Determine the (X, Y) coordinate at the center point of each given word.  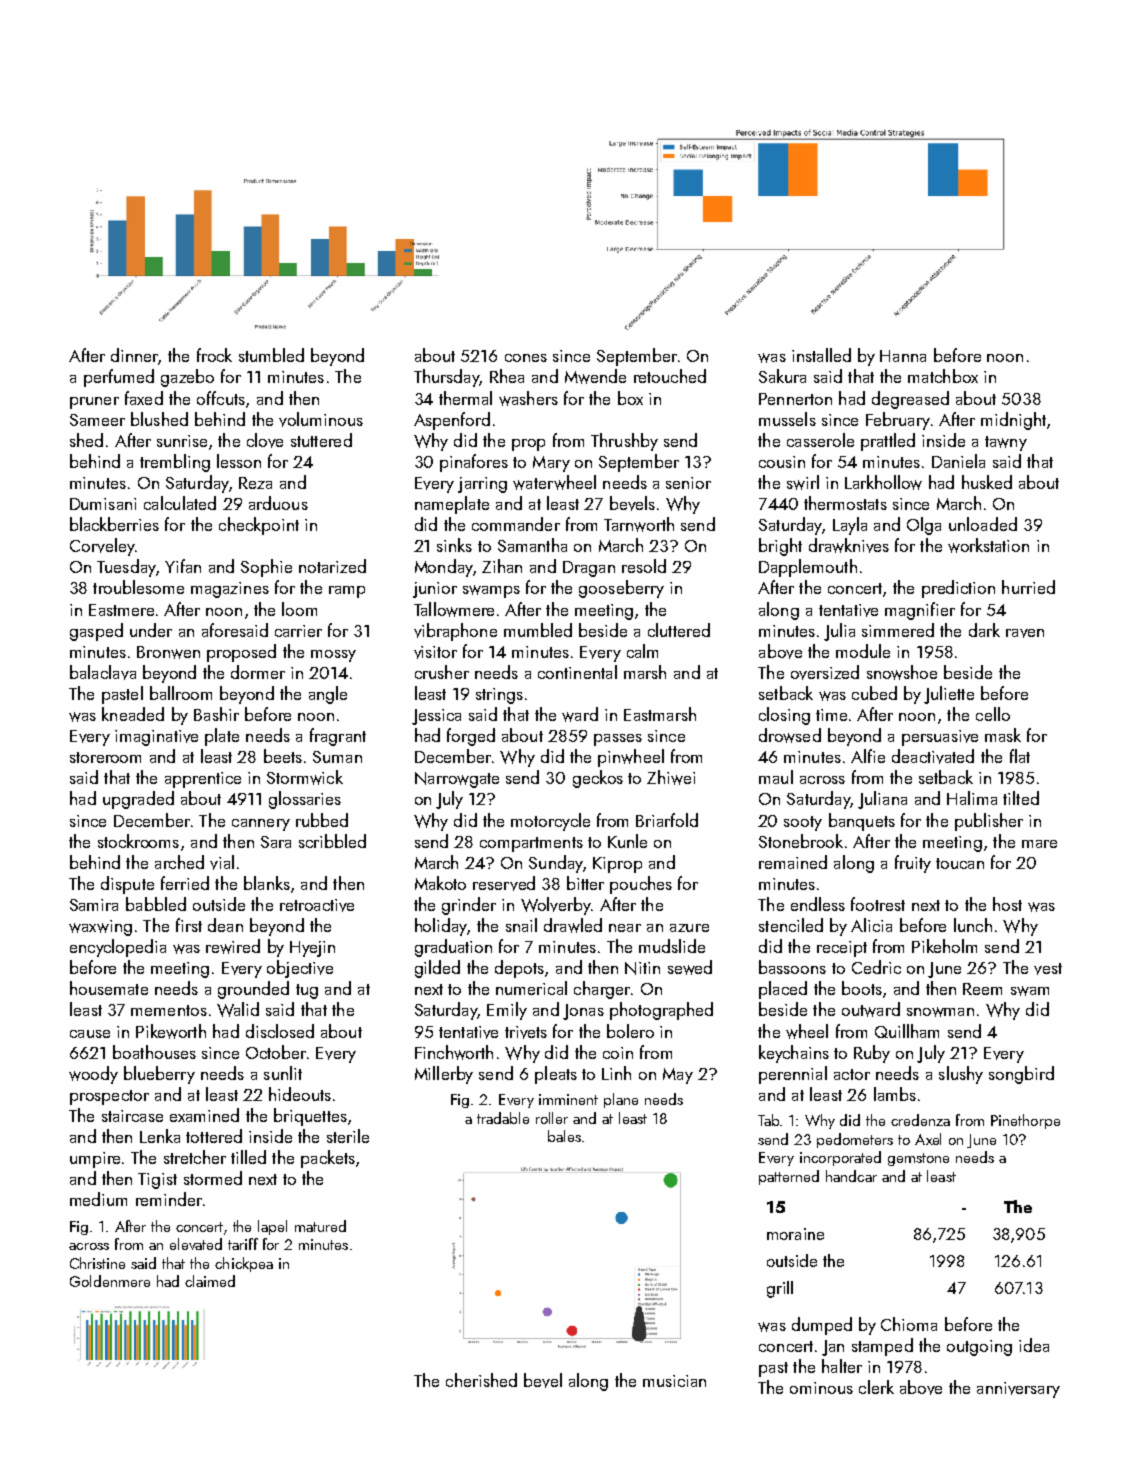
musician (674, 1381)
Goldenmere (110, 1281)
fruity (913, 864)
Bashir (216, 714)
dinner (134, 355)
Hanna (903, 356)
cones (526, 358)
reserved (504, 883)
